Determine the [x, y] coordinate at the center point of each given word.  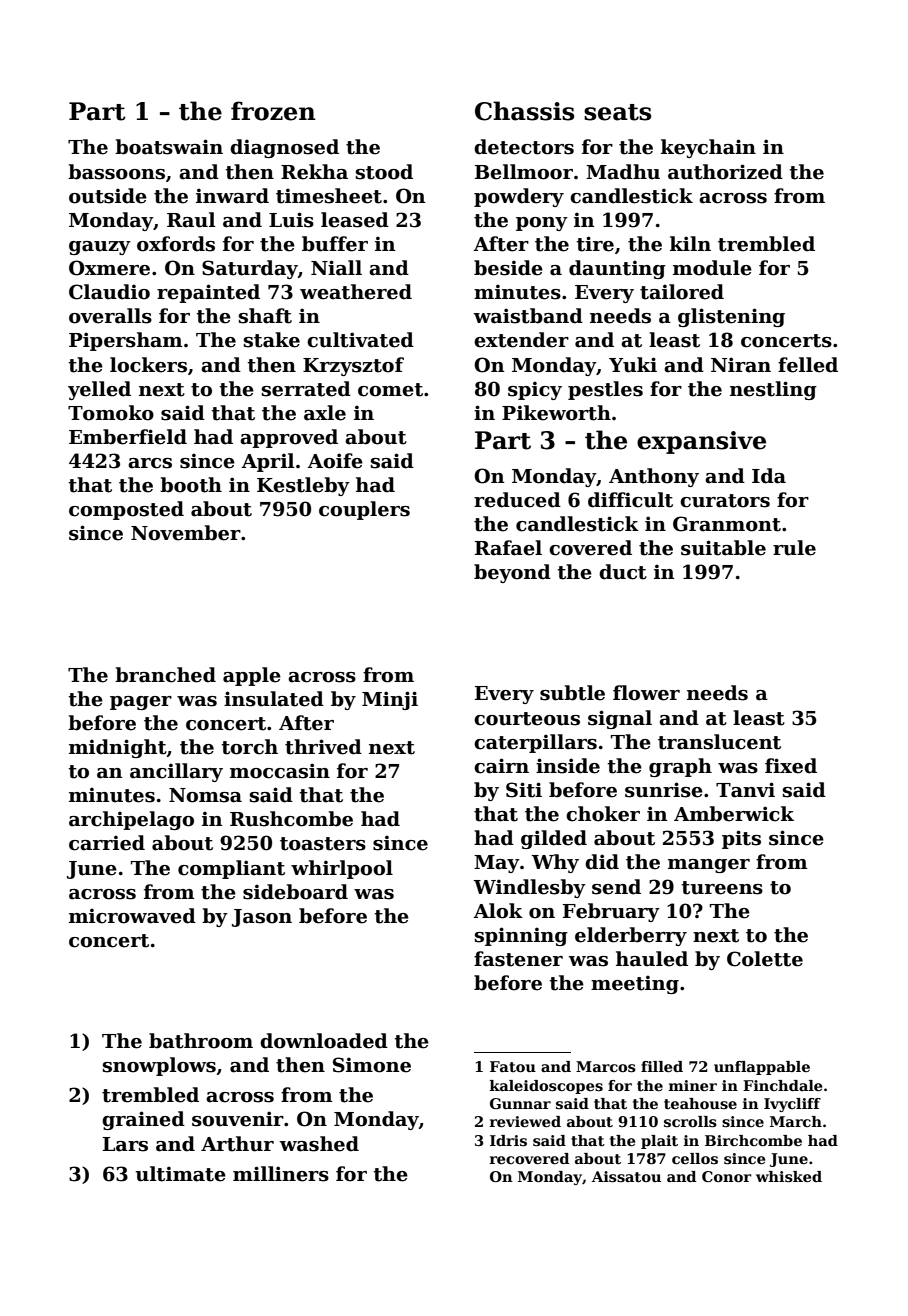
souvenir [238, 1119]
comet [390, 390]
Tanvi [745, 790]
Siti [524, 790]
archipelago [131, 820]
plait [659, 1142]
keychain [708, 148]
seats [617, 112]
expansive [701, 442]
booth [191, 485]
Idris [508, 1140]
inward [232, 196]
